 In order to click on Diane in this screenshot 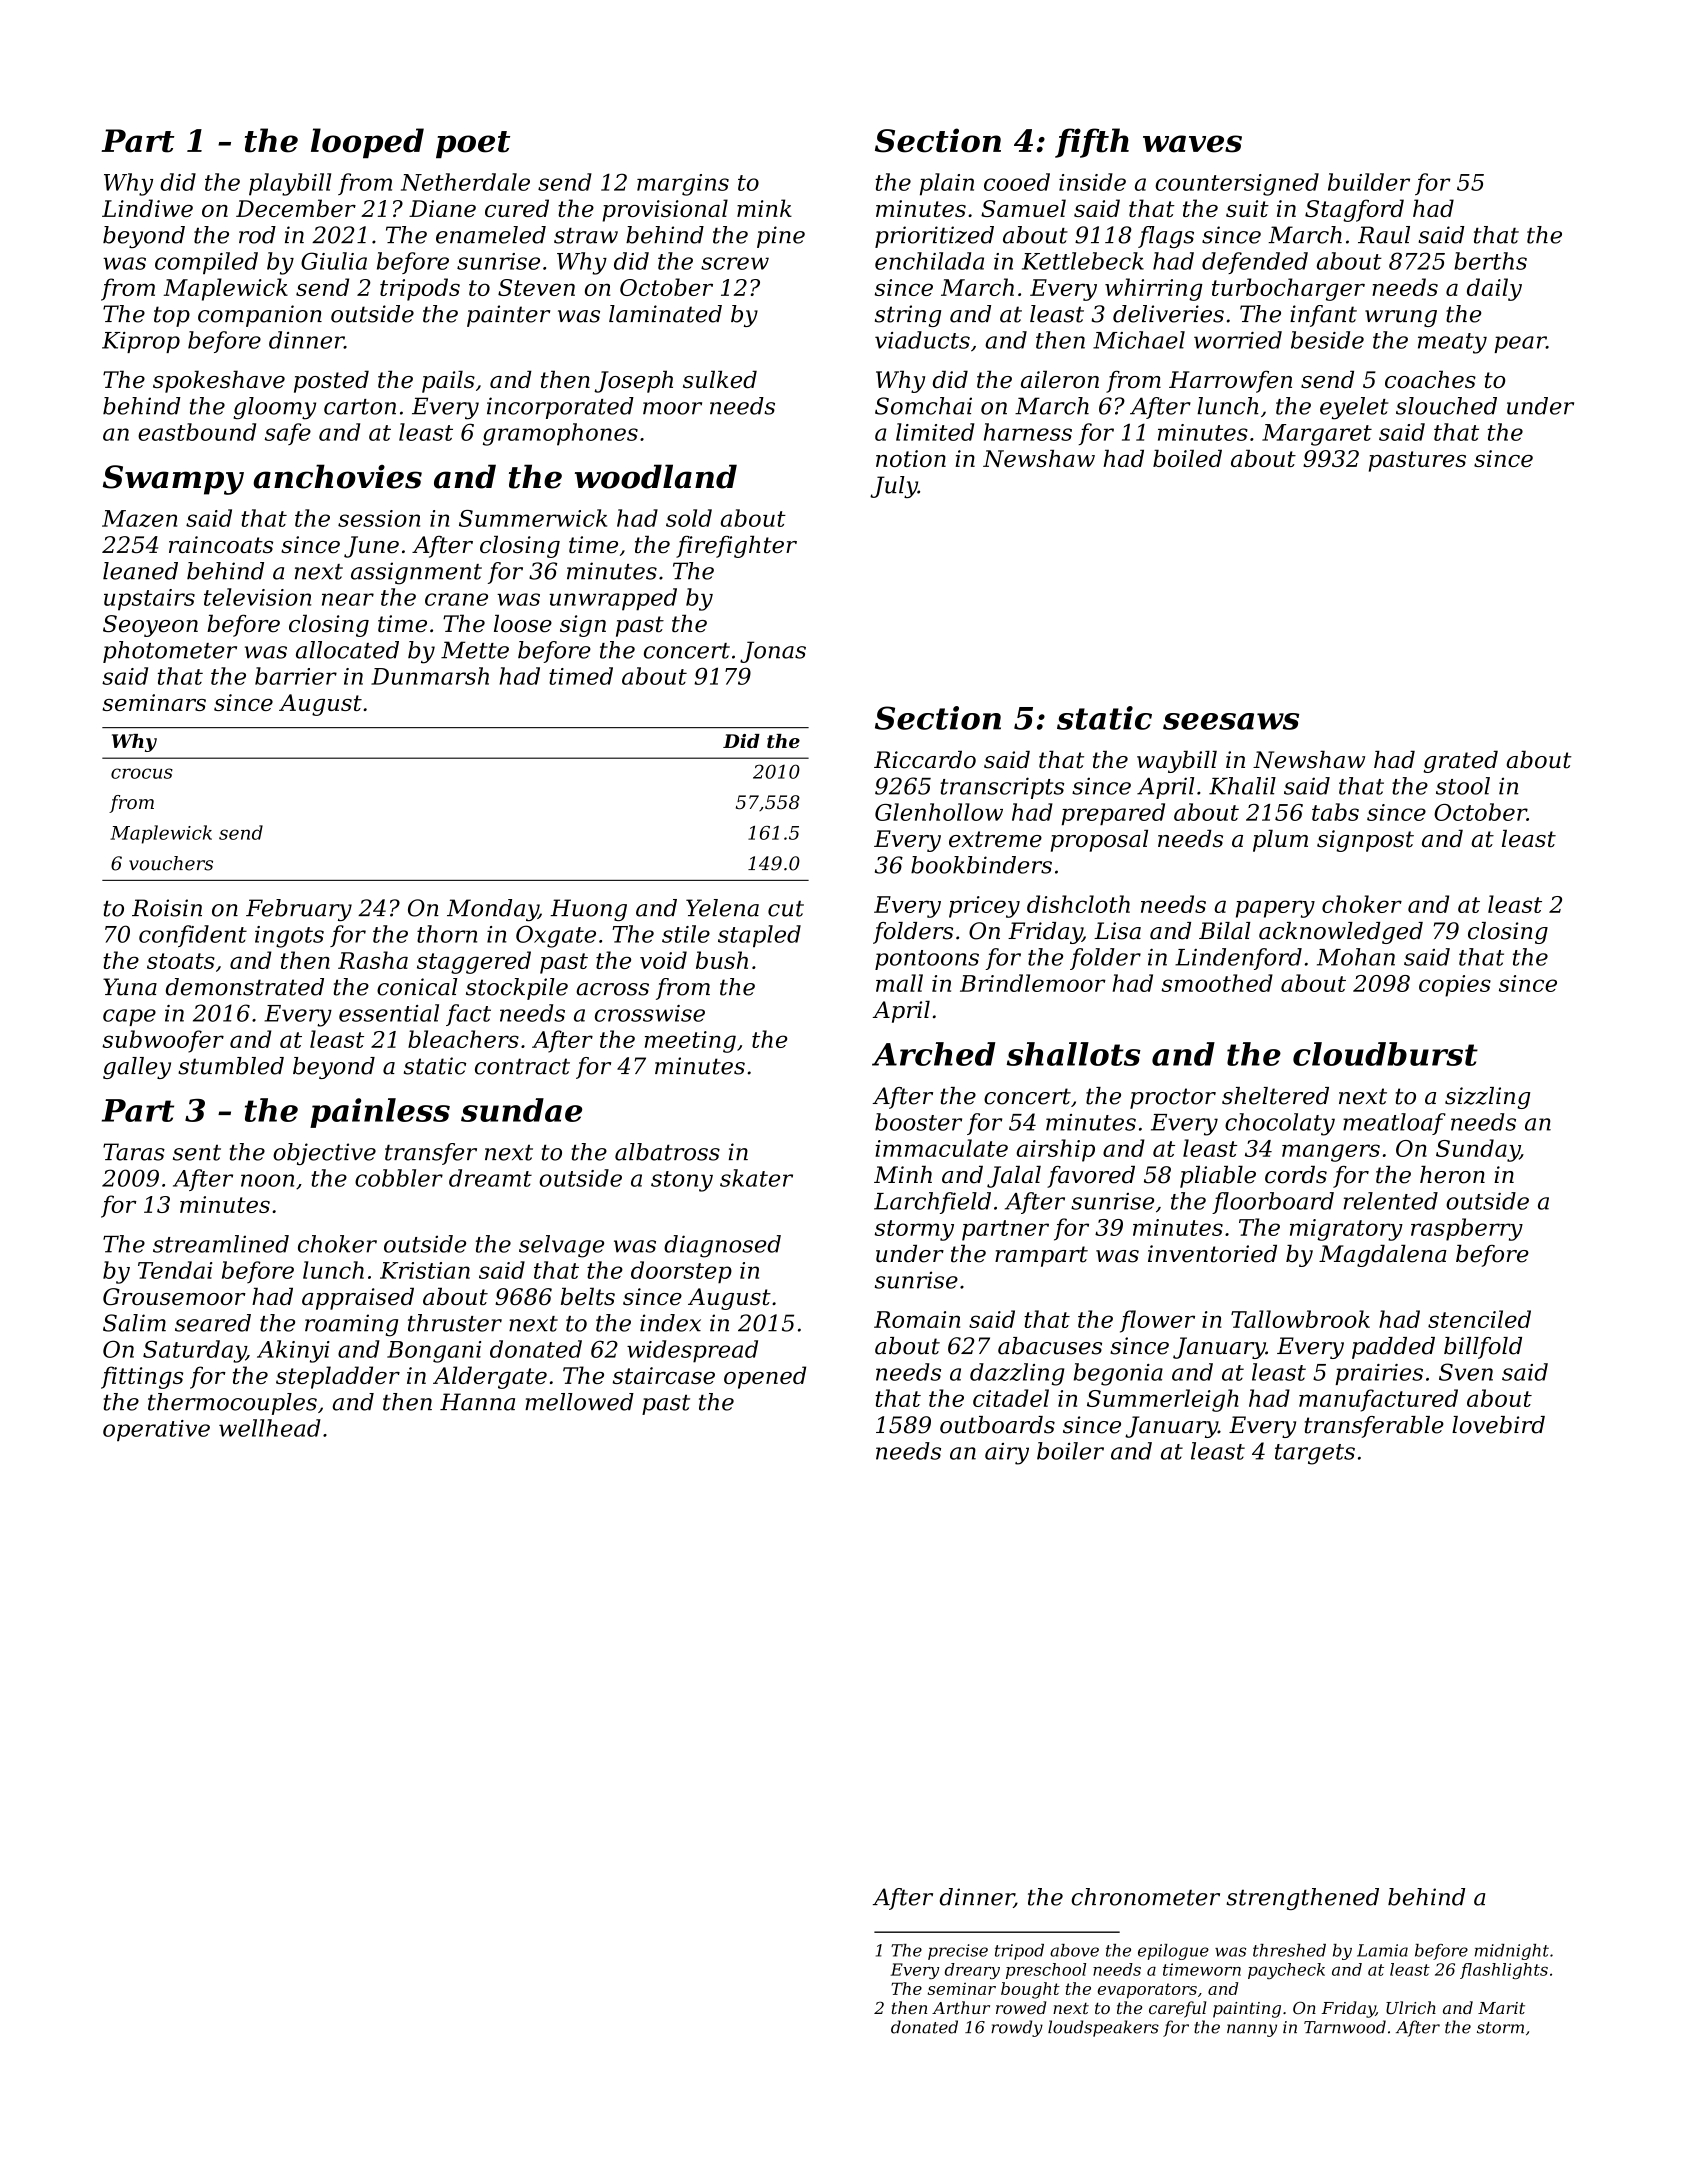, I will do `click(442, 208)`.
